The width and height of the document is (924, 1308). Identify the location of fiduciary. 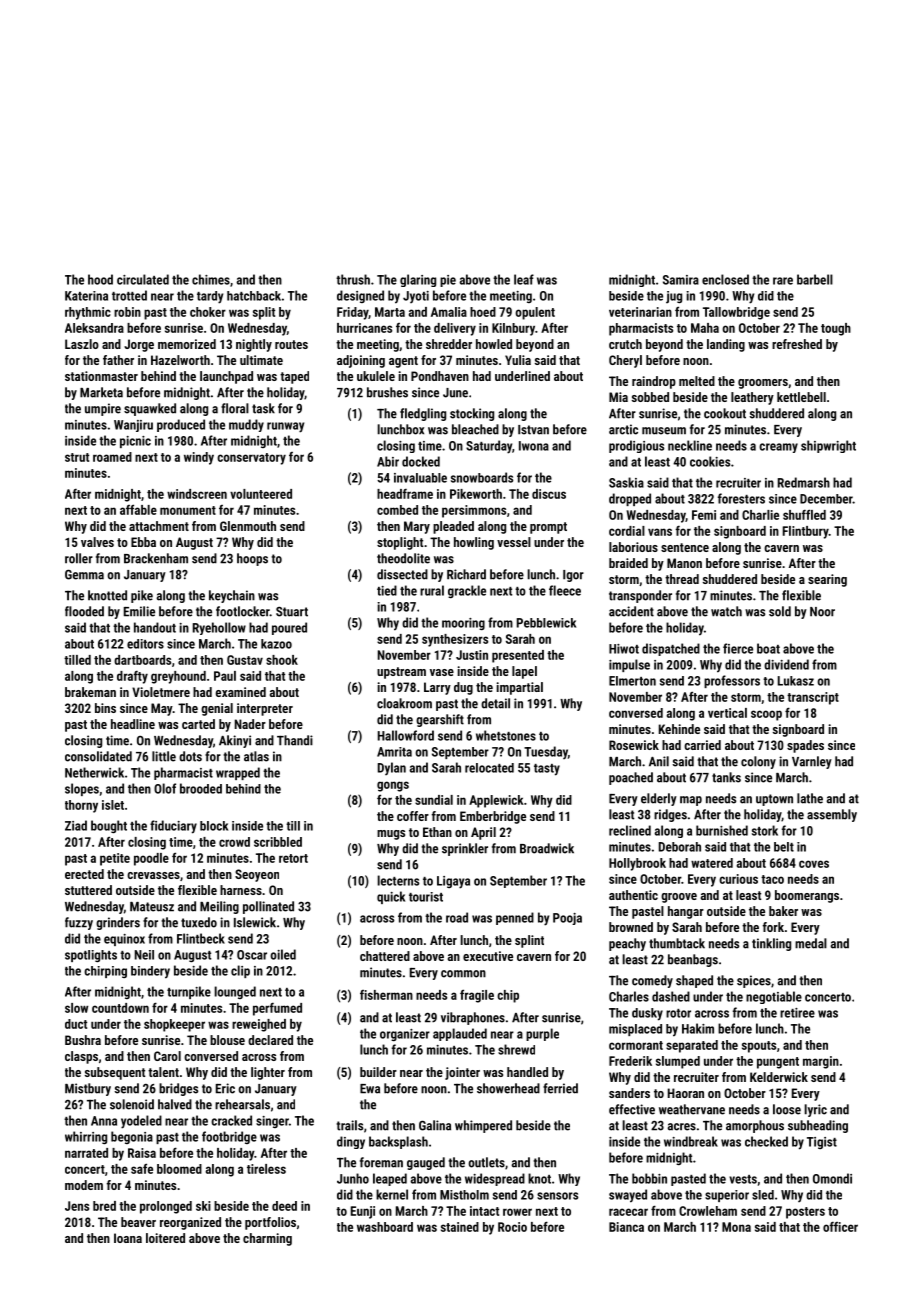
(173, 827).
